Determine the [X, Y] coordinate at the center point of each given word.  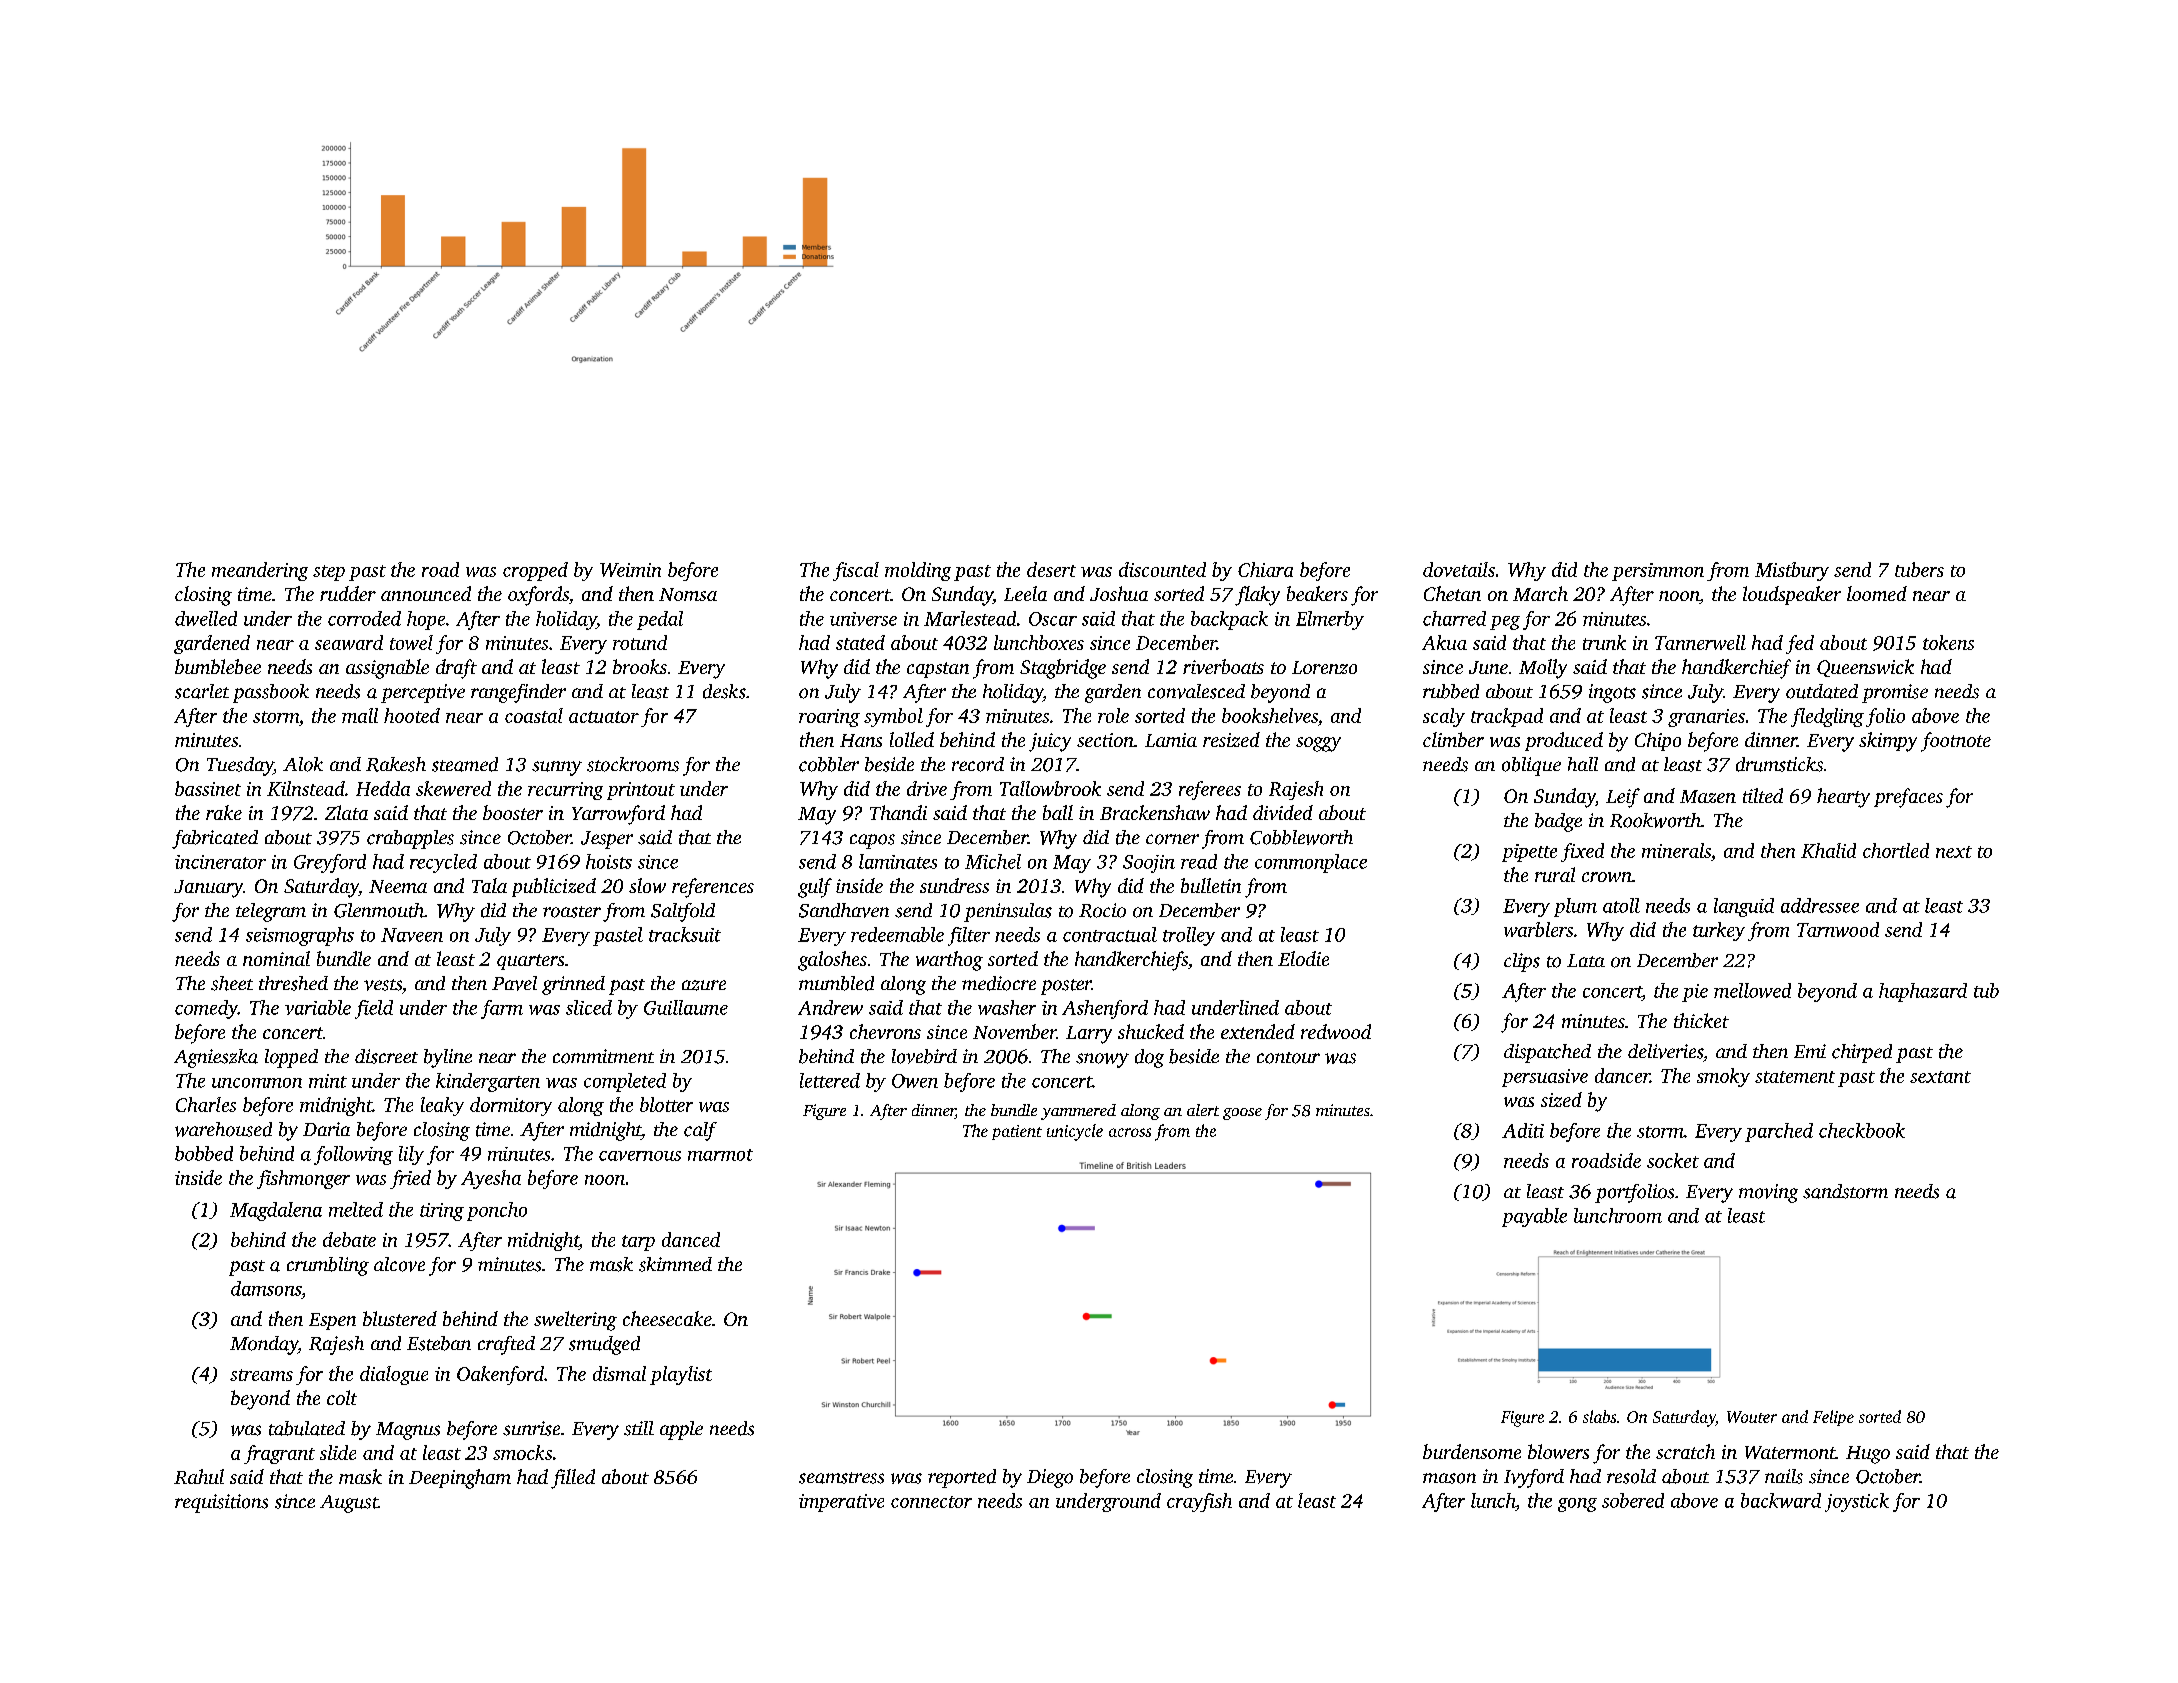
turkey [1719, 931]
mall [360, 715]
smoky [1723, 1077]
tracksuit [685, 934]
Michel [993, 861]
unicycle [1075, 1132]
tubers [1919, 569]
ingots [1612, 693]
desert [1051, 569]
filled [573, 1479]
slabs [1599, 1416]
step [329, 573]
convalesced [1196, 691]
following [353, 1155]
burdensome [1472, 1451]
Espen [332, 1321]
